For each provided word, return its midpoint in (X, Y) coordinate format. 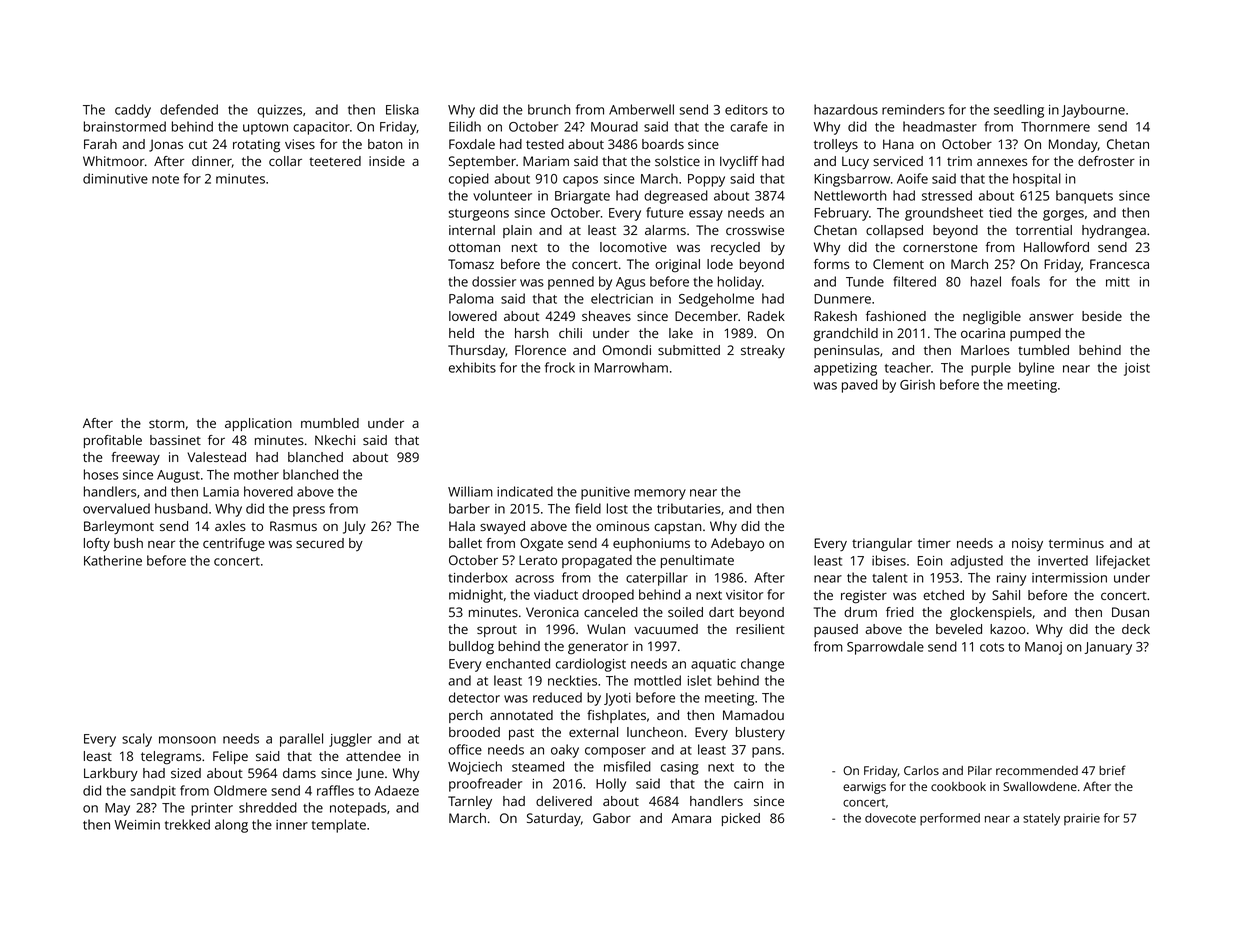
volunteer (502, 195)
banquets (1084, 197)
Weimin (137, 825)
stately (1041, 819)
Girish (917, 384)
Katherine (113, 560)
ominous (622, 526)
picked (741, 819)
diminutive (115, 178)
